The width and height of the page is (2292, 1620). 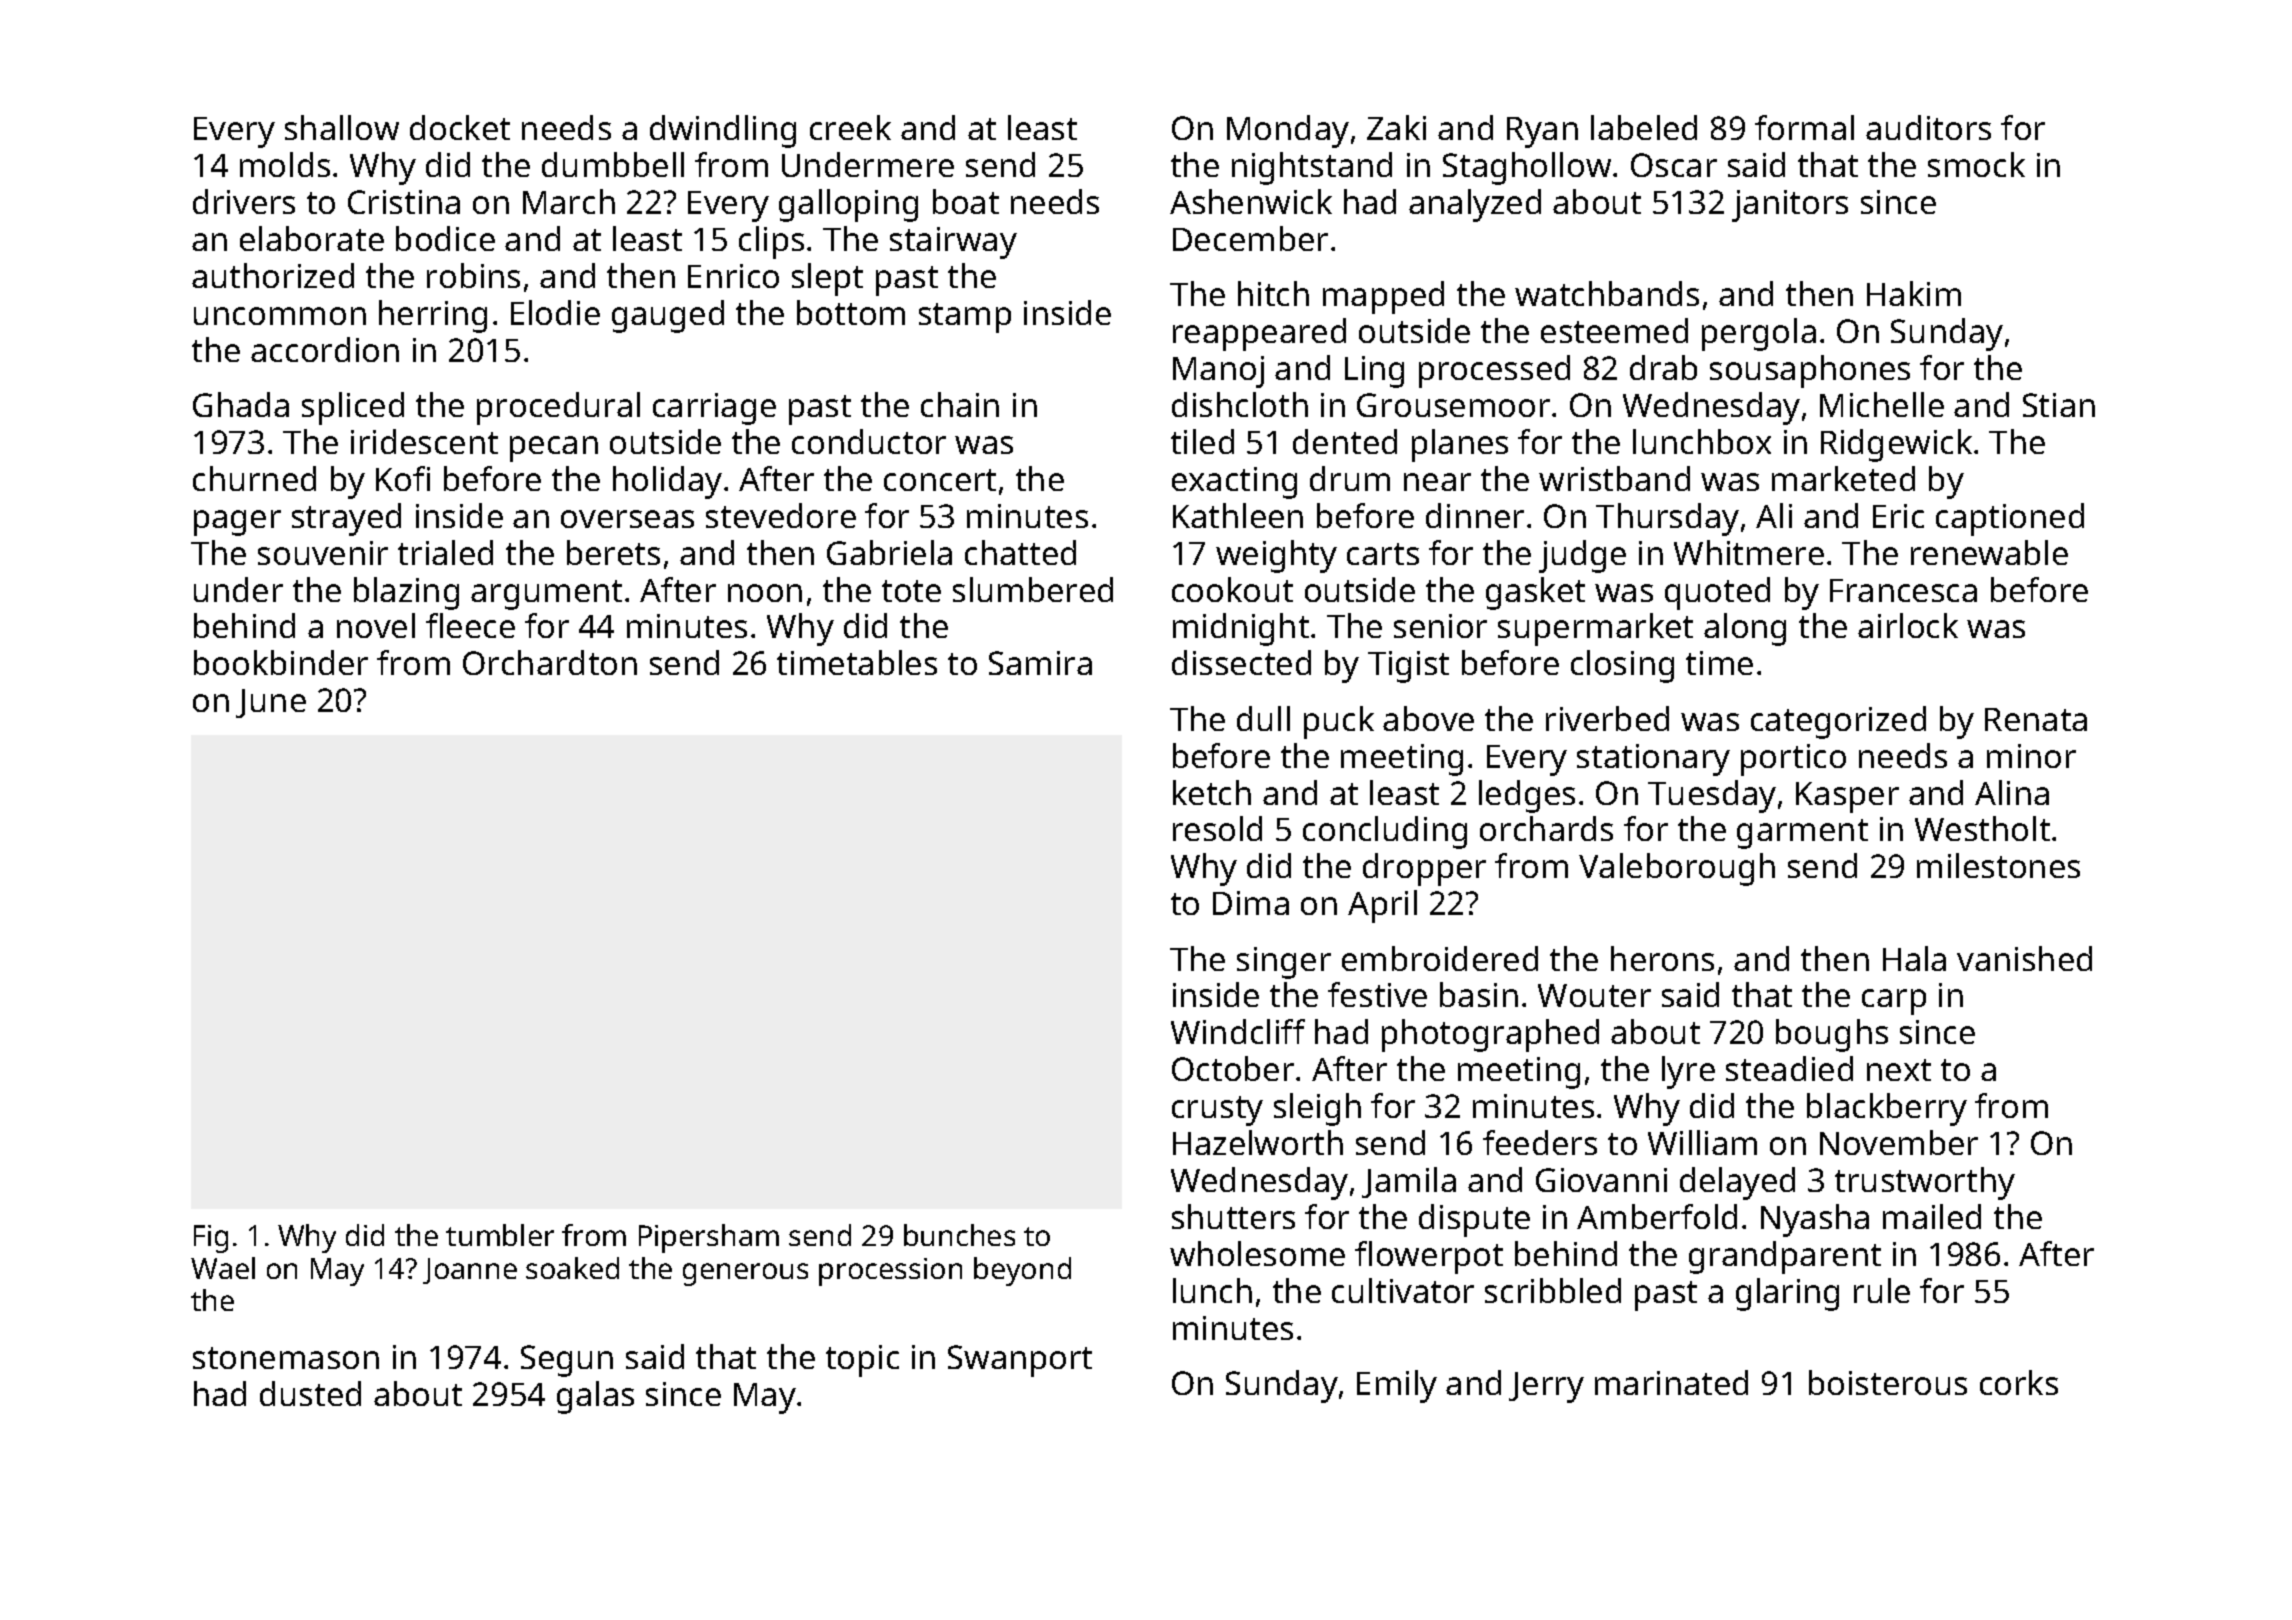 I want to click on dusted, so click(x=310, y=1393).
